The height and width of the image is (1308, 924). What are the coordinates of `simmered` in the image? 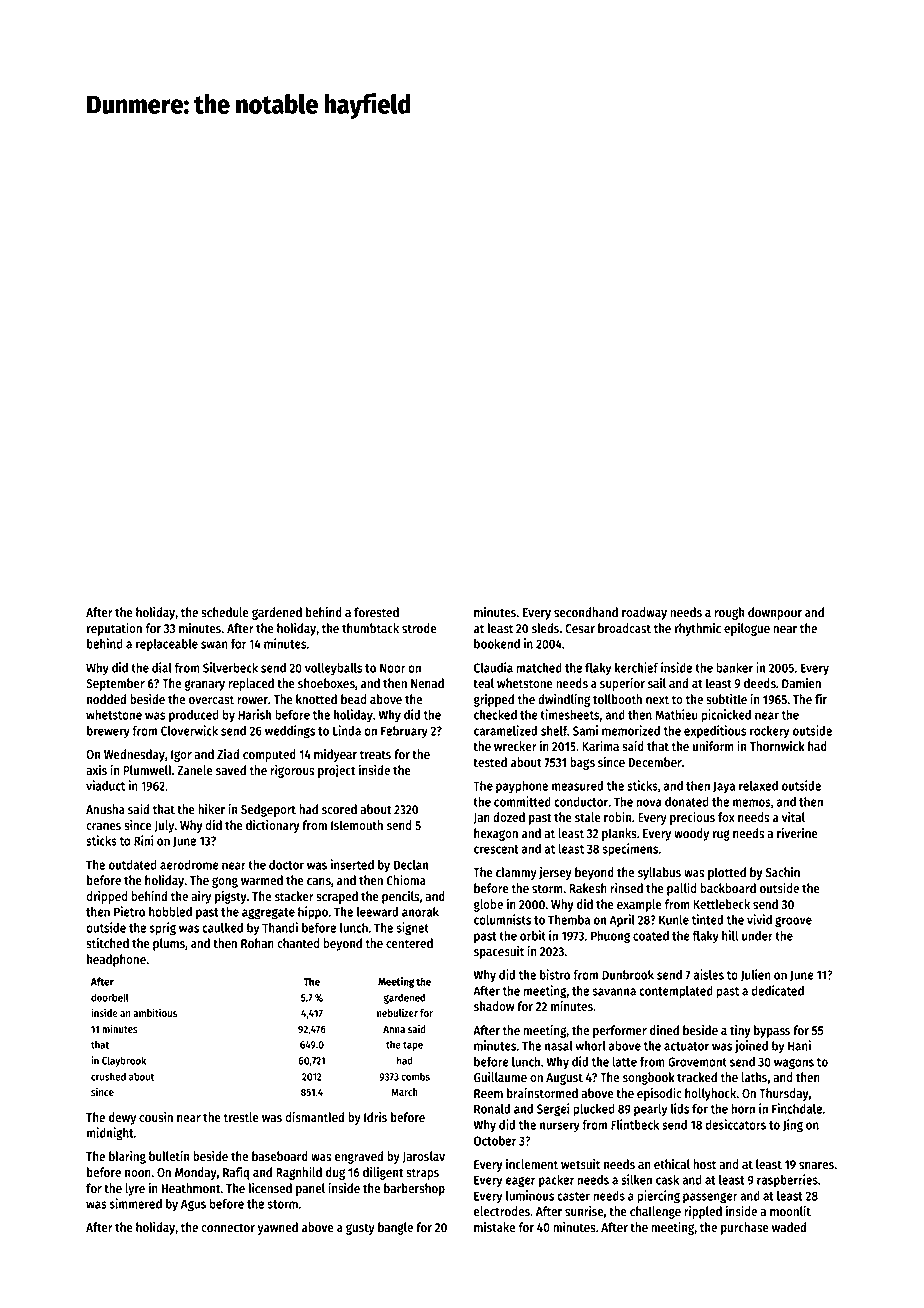 It's located at (136, 1203).
